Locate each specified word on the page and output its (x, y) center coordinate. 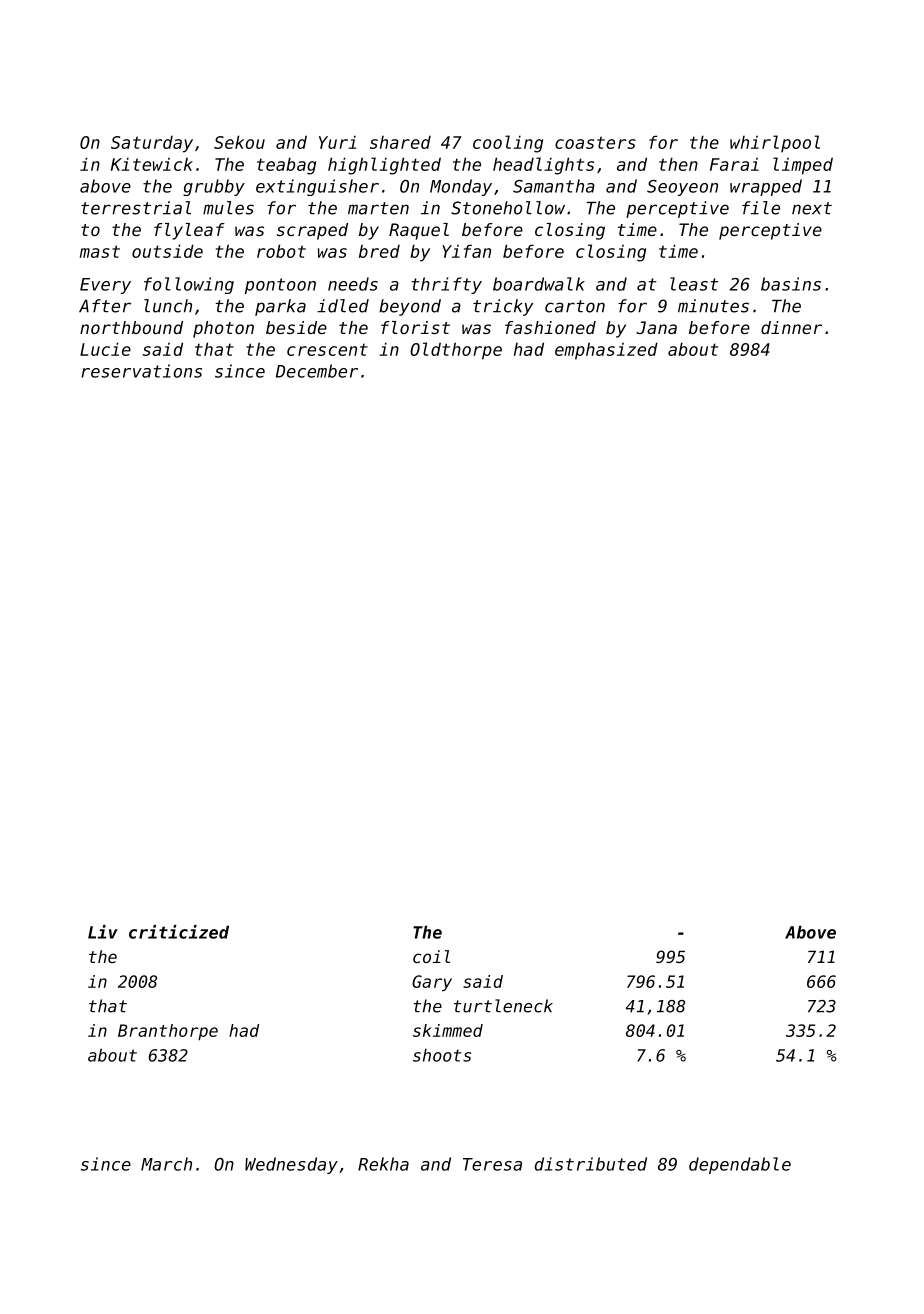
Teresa (492, 1164)
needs (353, 284)
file (761, 208)
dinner (791, 327)
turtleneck (503, 1006)
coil (431, 956)
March (166, 1164)
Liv (103, 932)
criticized (179, 932)
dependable (740, 1165)
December (317, 371)
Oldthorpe (456, 351)
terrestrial (136, 208)
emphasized (606, 351)
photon (223, 329)
